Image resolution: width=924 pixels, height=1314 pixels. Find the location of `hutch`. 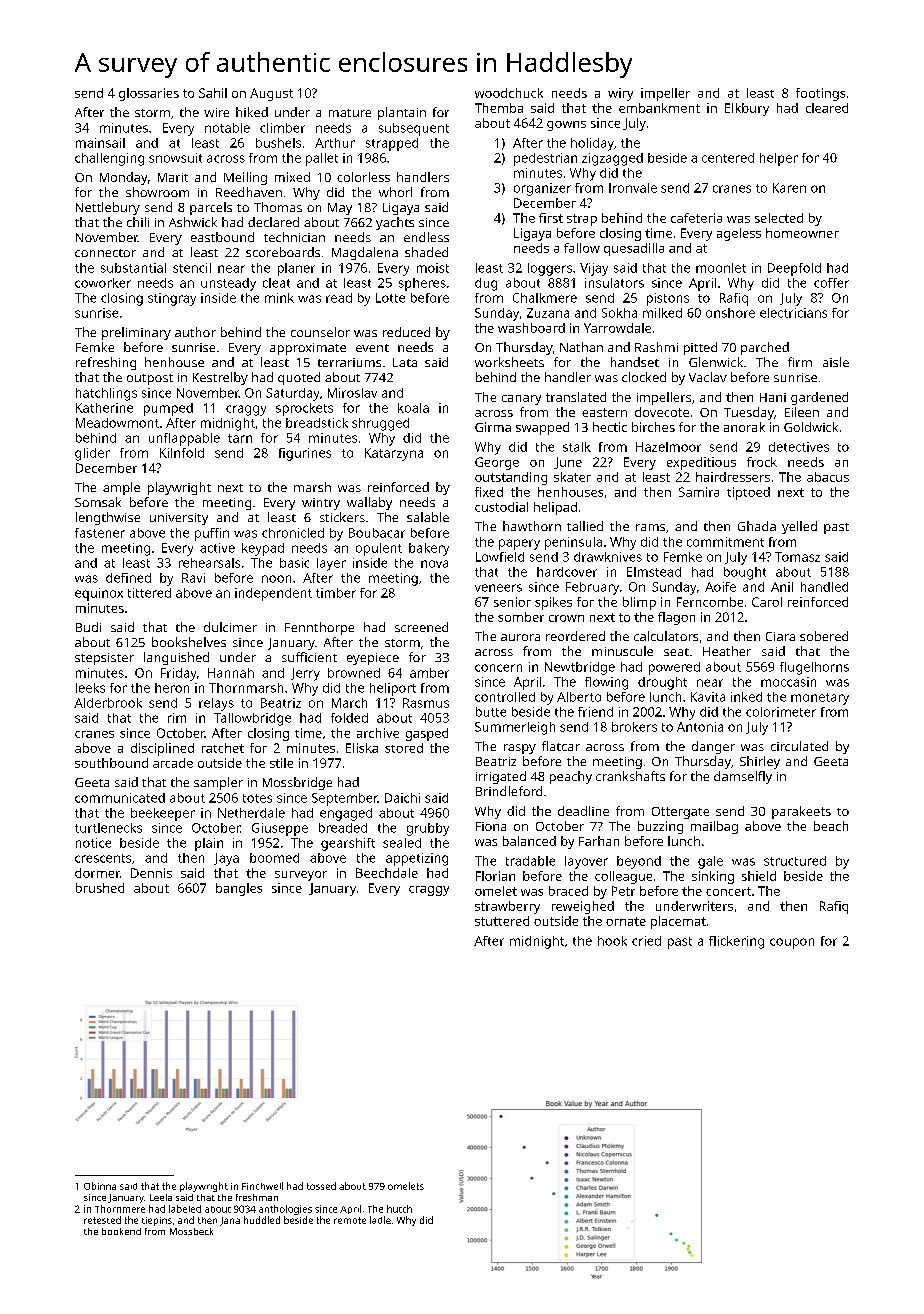

hutch is located at coordinates (399, 1209).
